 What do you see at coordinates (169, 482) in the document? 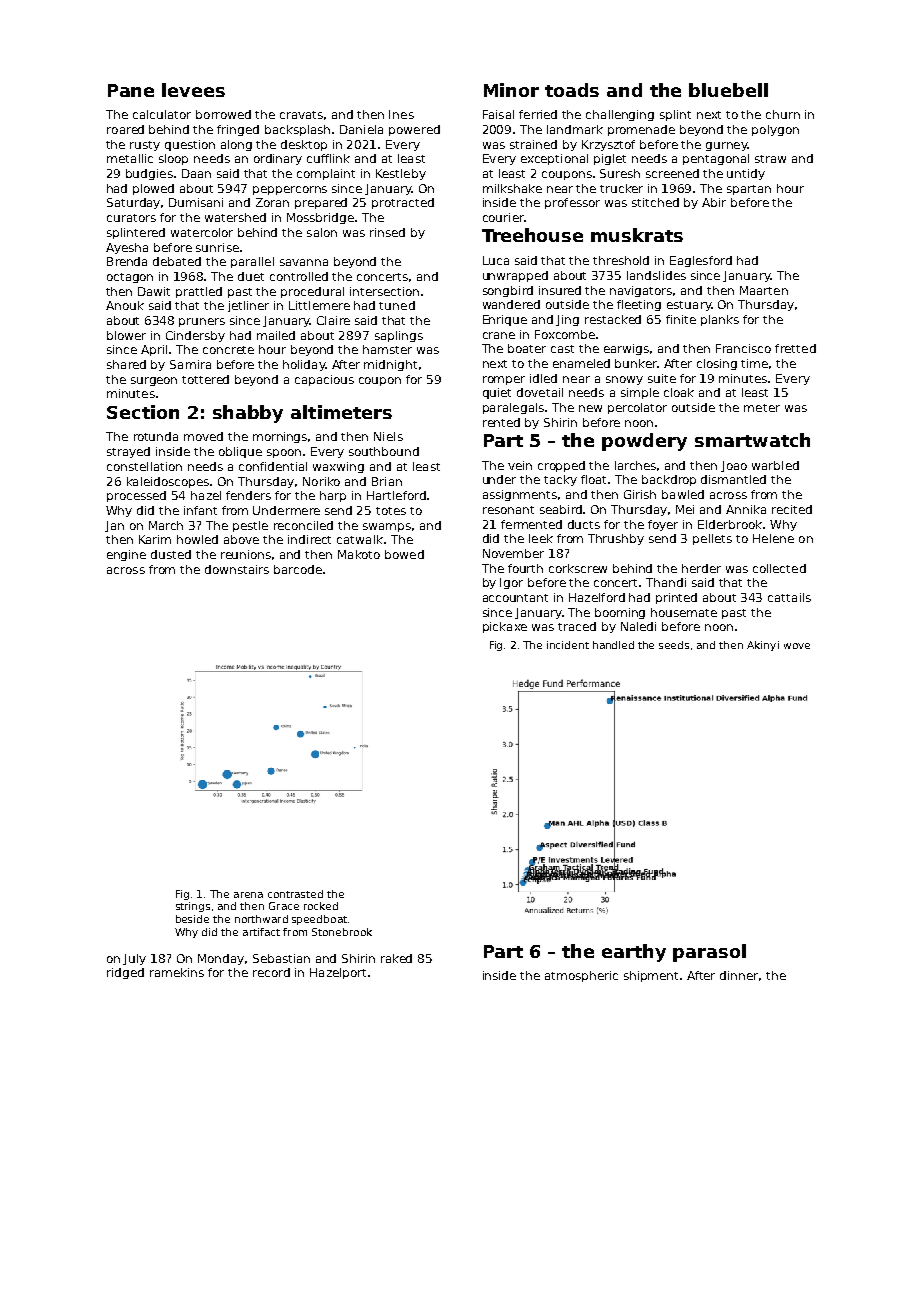
I see `kaleidoscopes` at bounding box center [169, 482].
